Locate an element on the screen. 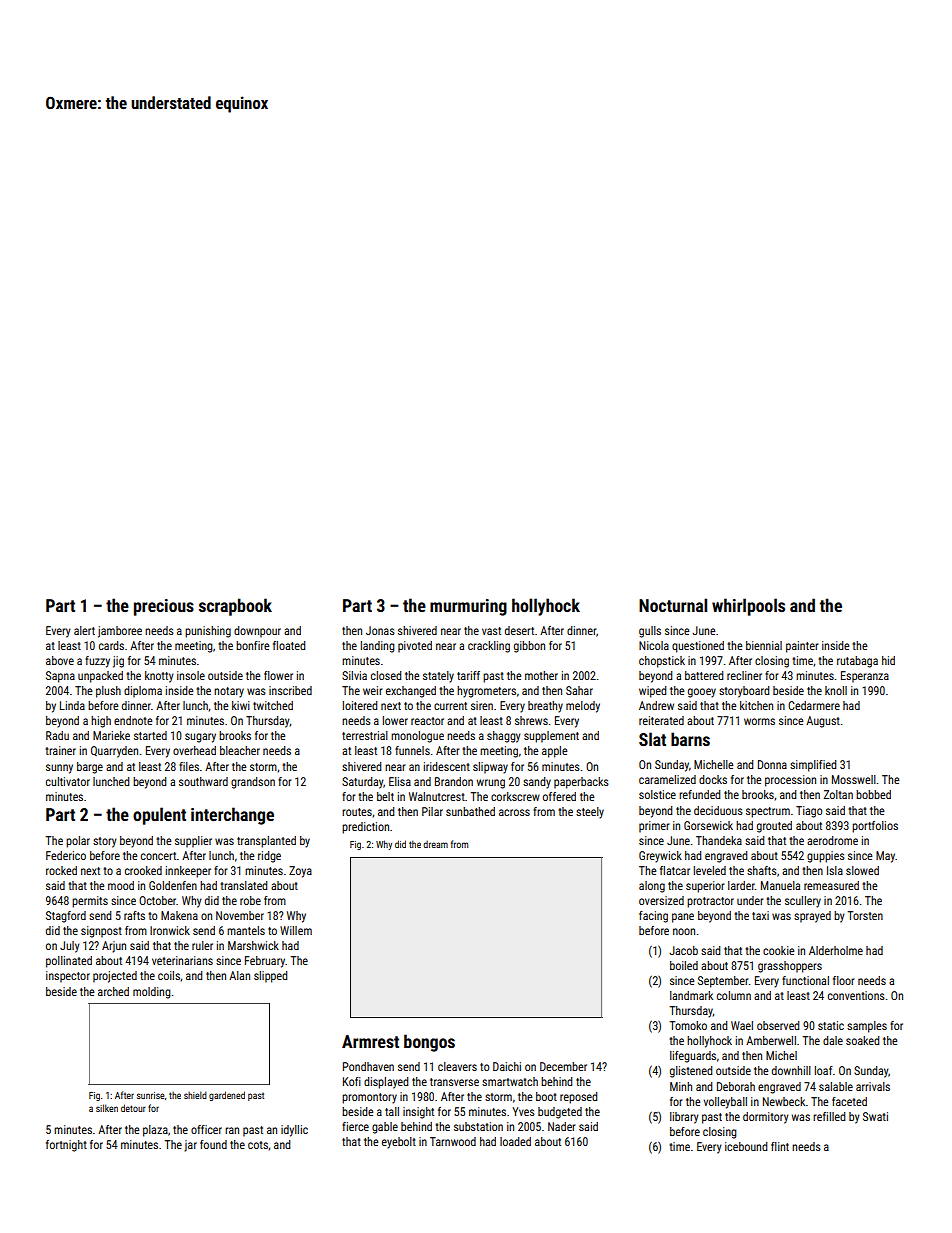  shrews is located at coordinates (531, 720).
